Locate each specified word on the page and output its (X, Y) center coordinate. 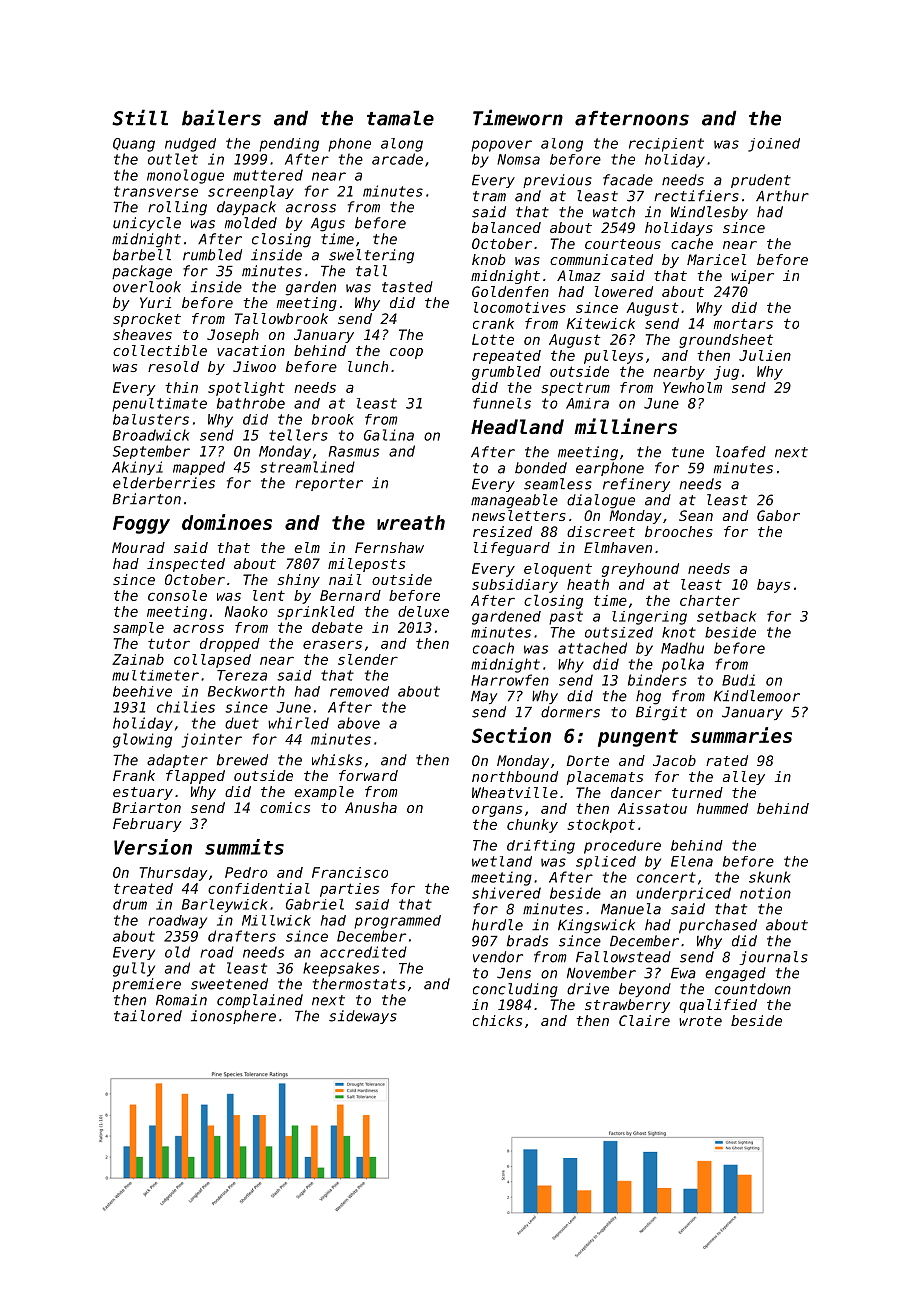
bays (773, 586)
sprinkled (316, 613)
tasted (407, 287)
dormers (570, 712)
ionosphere (233, 1017)
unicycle (147, 224)
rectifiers (696, 196)
